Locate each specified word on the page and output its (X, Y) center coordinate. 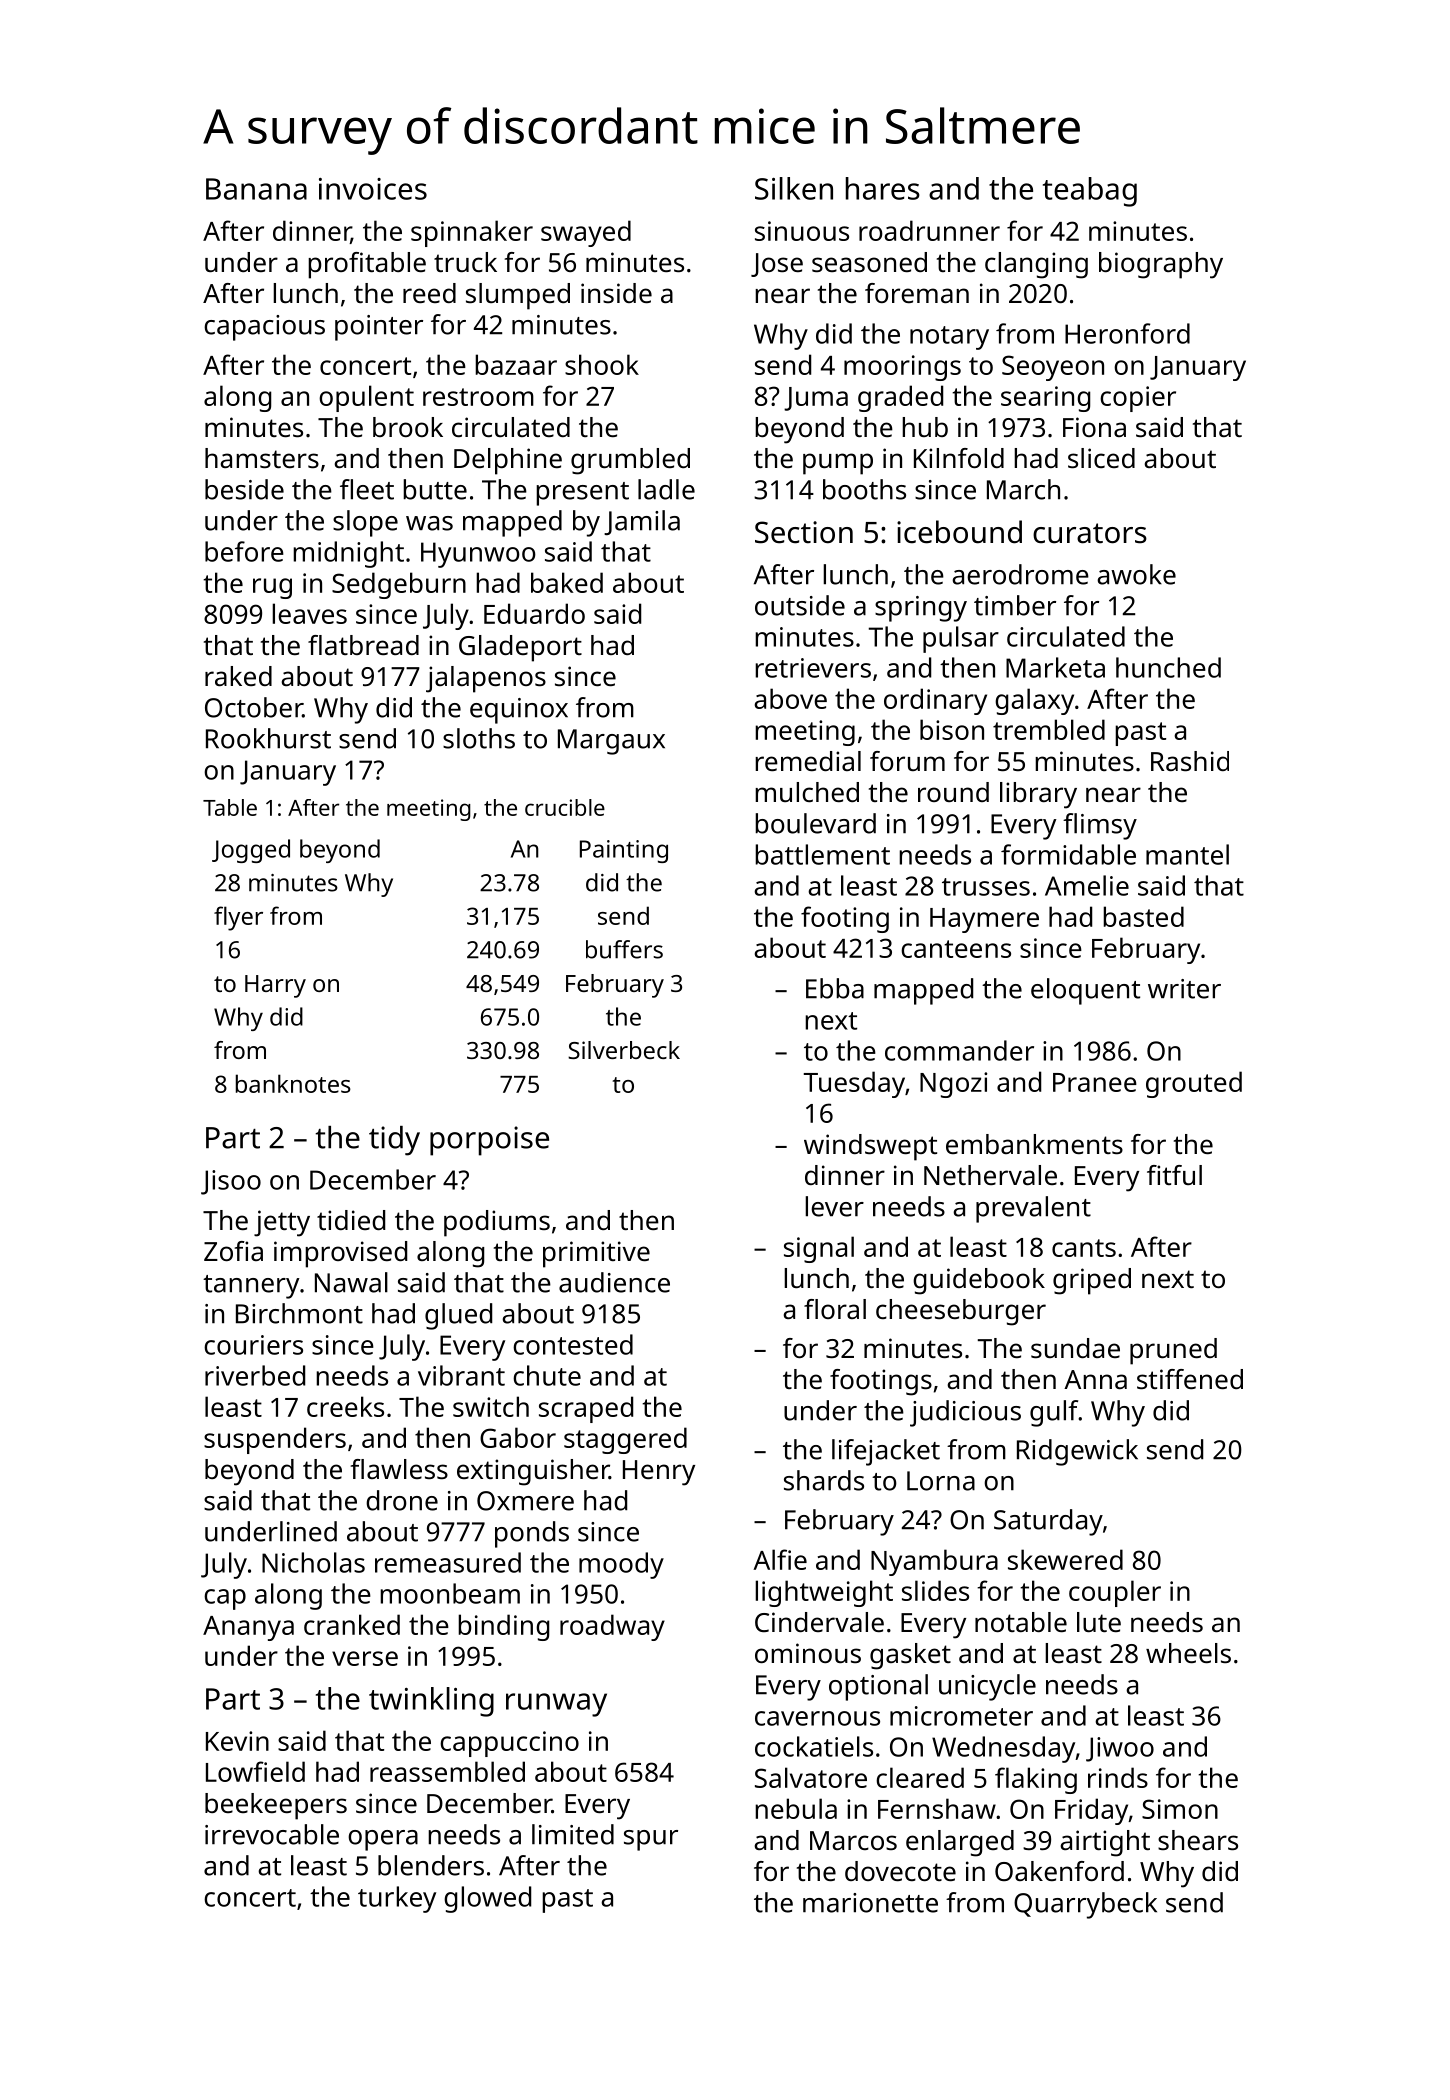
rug (272, 588)
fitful (1174, 1175)
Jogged (251, 851)
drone (402, 1500)
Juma (816, 399)
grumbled (630, 461)
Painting (624, 851)
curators (1090, 533)
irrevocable (272, 1834)
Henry (659, 1473)
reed (429, 293)
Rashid (1190, 761)
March (1023, 489)
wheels (1188, 1653)
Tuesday (854, 1084)
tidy (394, 1141)
